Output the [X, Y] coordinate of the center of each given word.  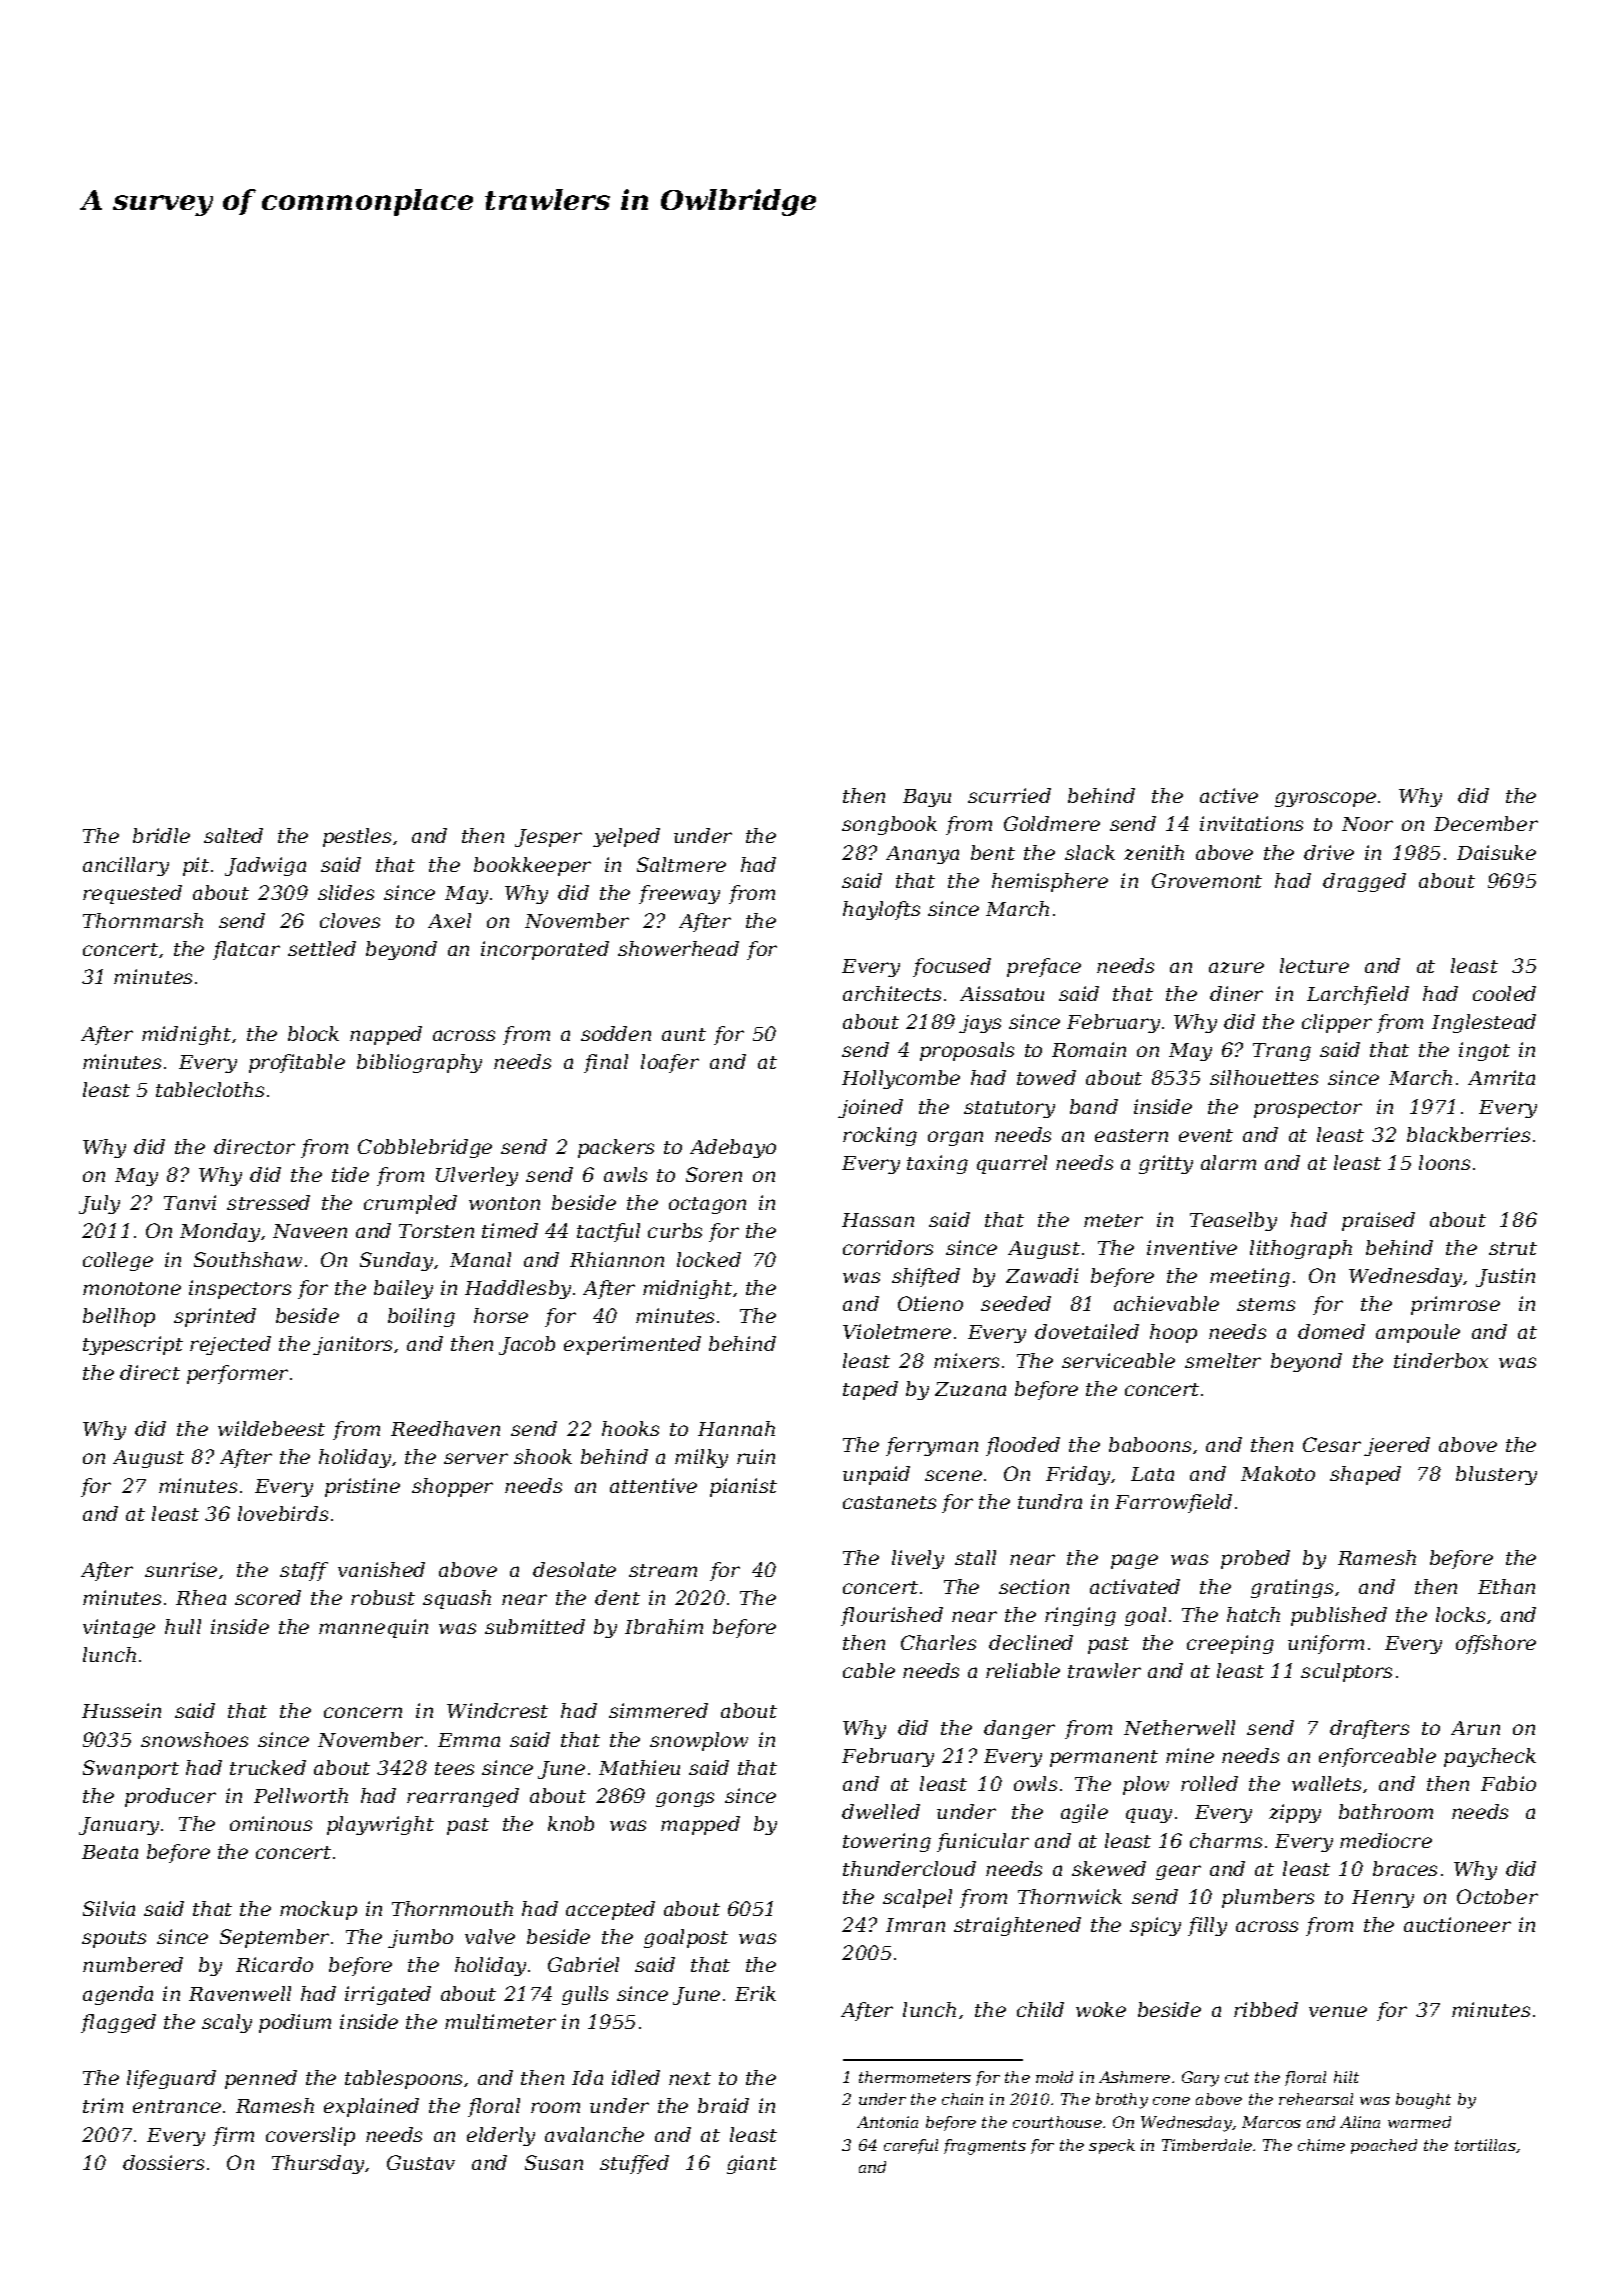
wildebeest [271, 1428]
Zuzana [970, 1389]
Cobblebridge [425, 1148]
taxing [937, 1164]
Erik [755, 1993]
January [119, 1826]
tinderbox [1441, 1360]
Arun [1475, 1728]
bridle [161, 835]
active [1229, 795]
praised [1378, 1221]
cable [869, 1670]
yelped [626, 837]
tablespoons [403, 2079]
